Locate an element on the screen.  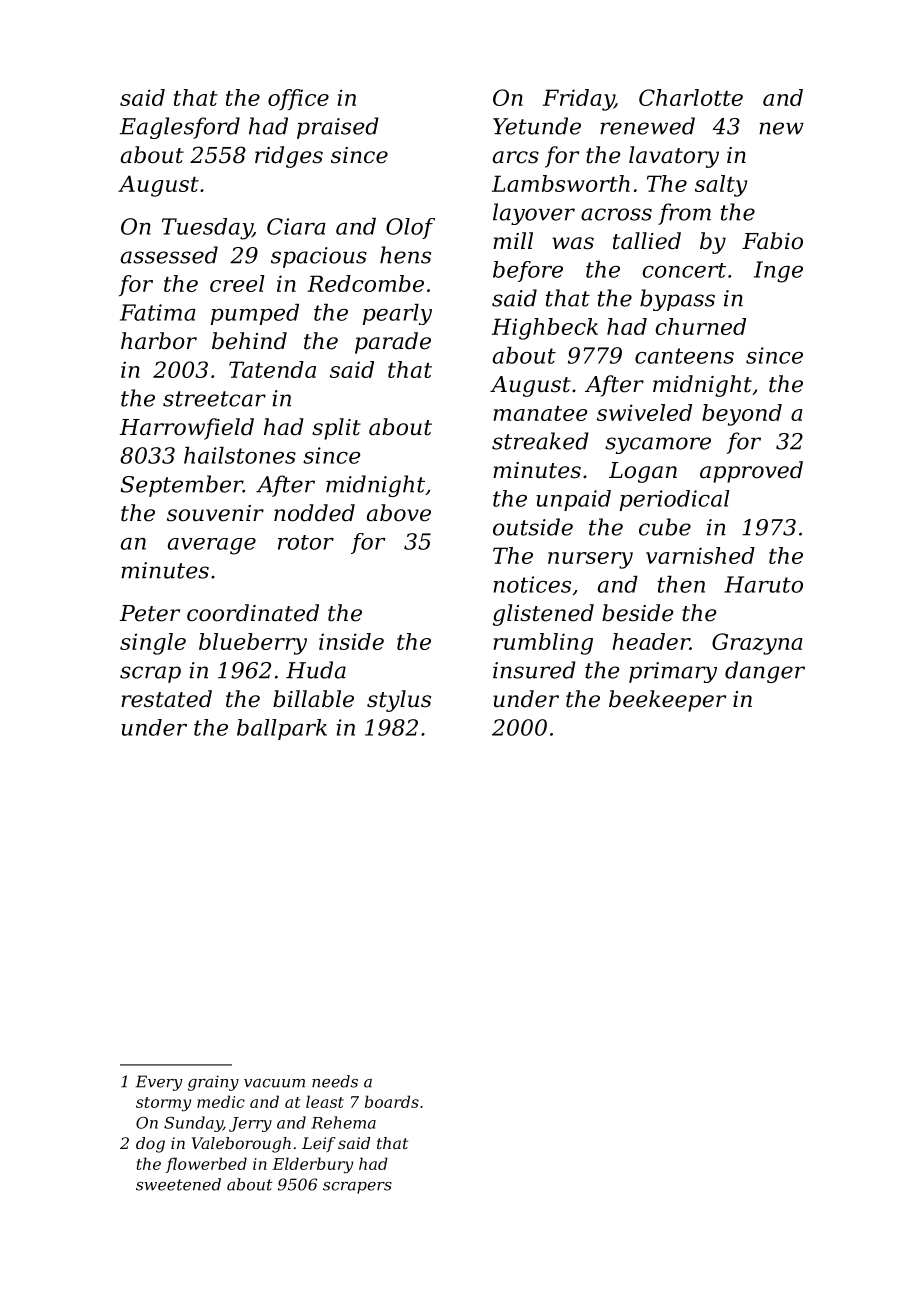
creel is located at coordinates (237, 283).
